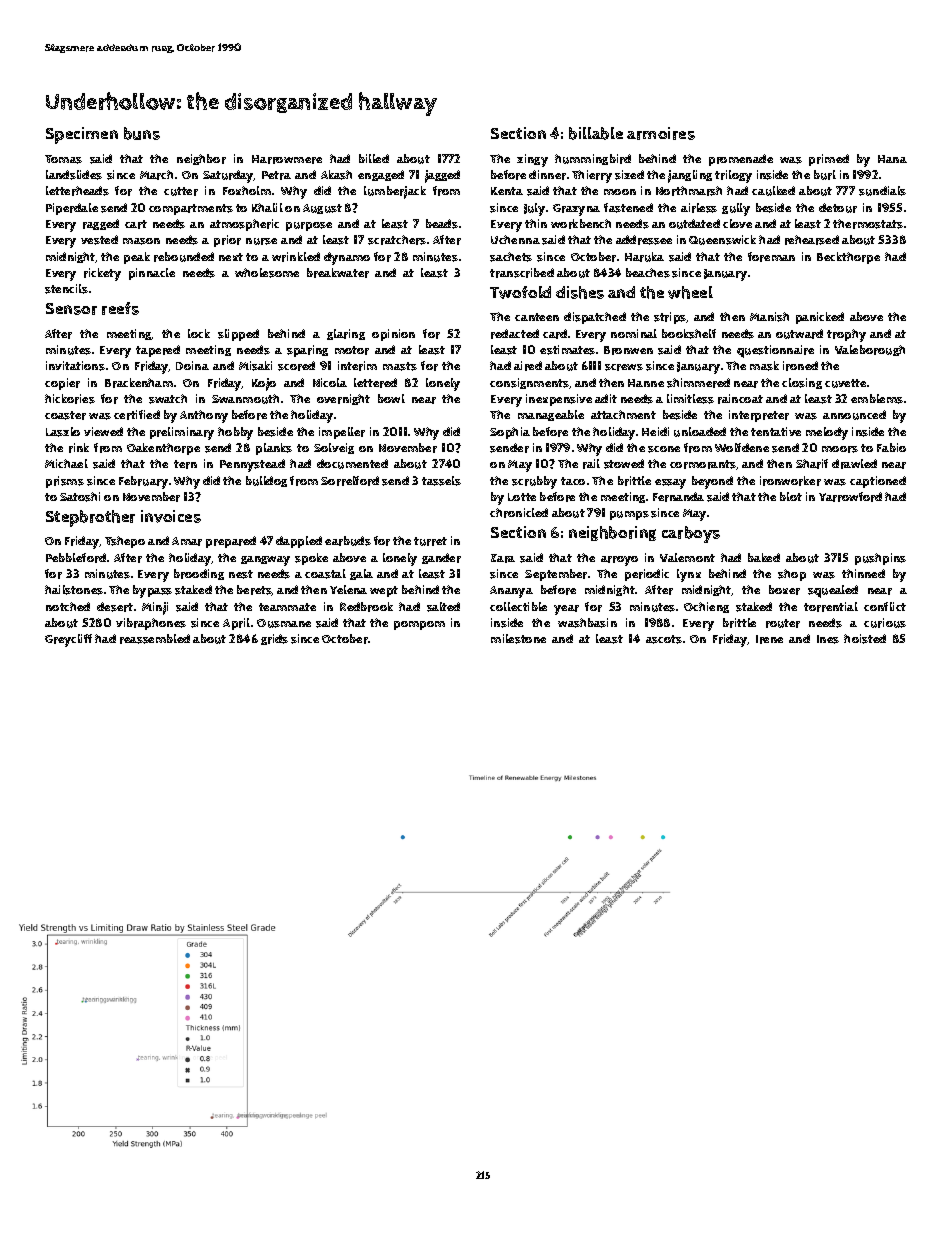 The height and width of the document is (1233, 952). I want to click on pompom, so click(419, 625).
